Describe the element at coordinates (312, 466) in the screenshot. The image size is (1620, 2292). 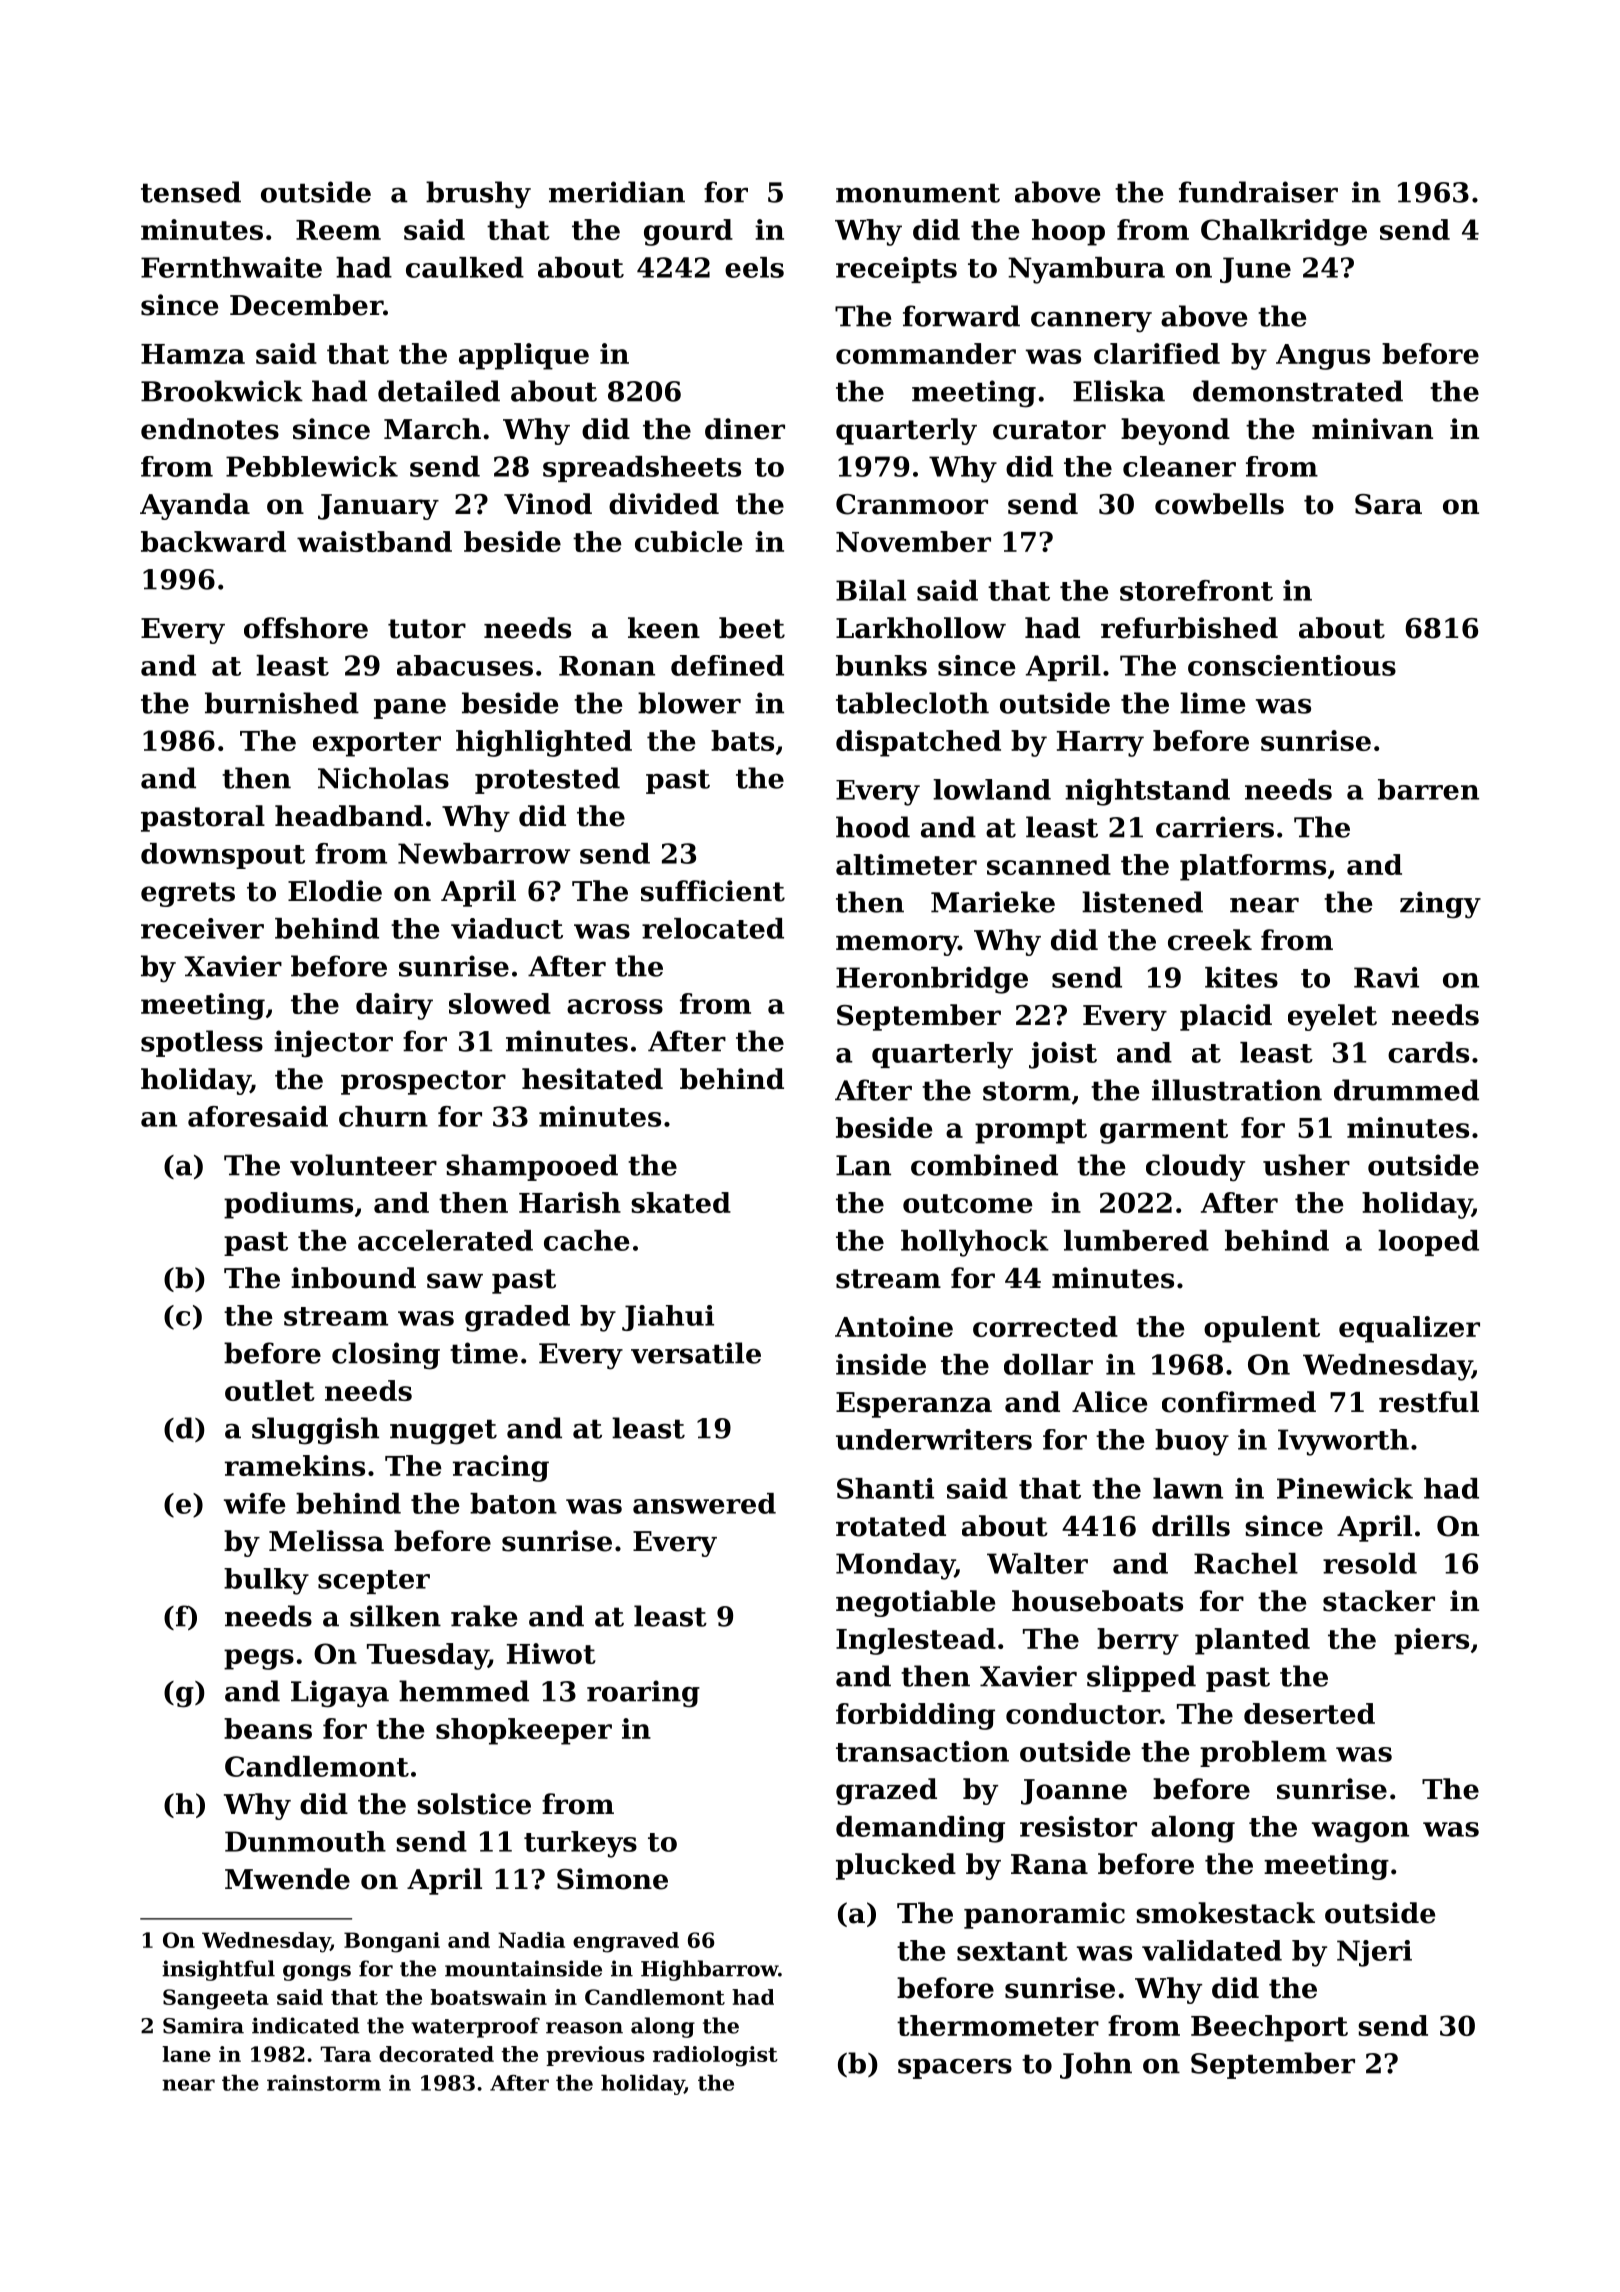
I see `Pebblewick` at that location.
